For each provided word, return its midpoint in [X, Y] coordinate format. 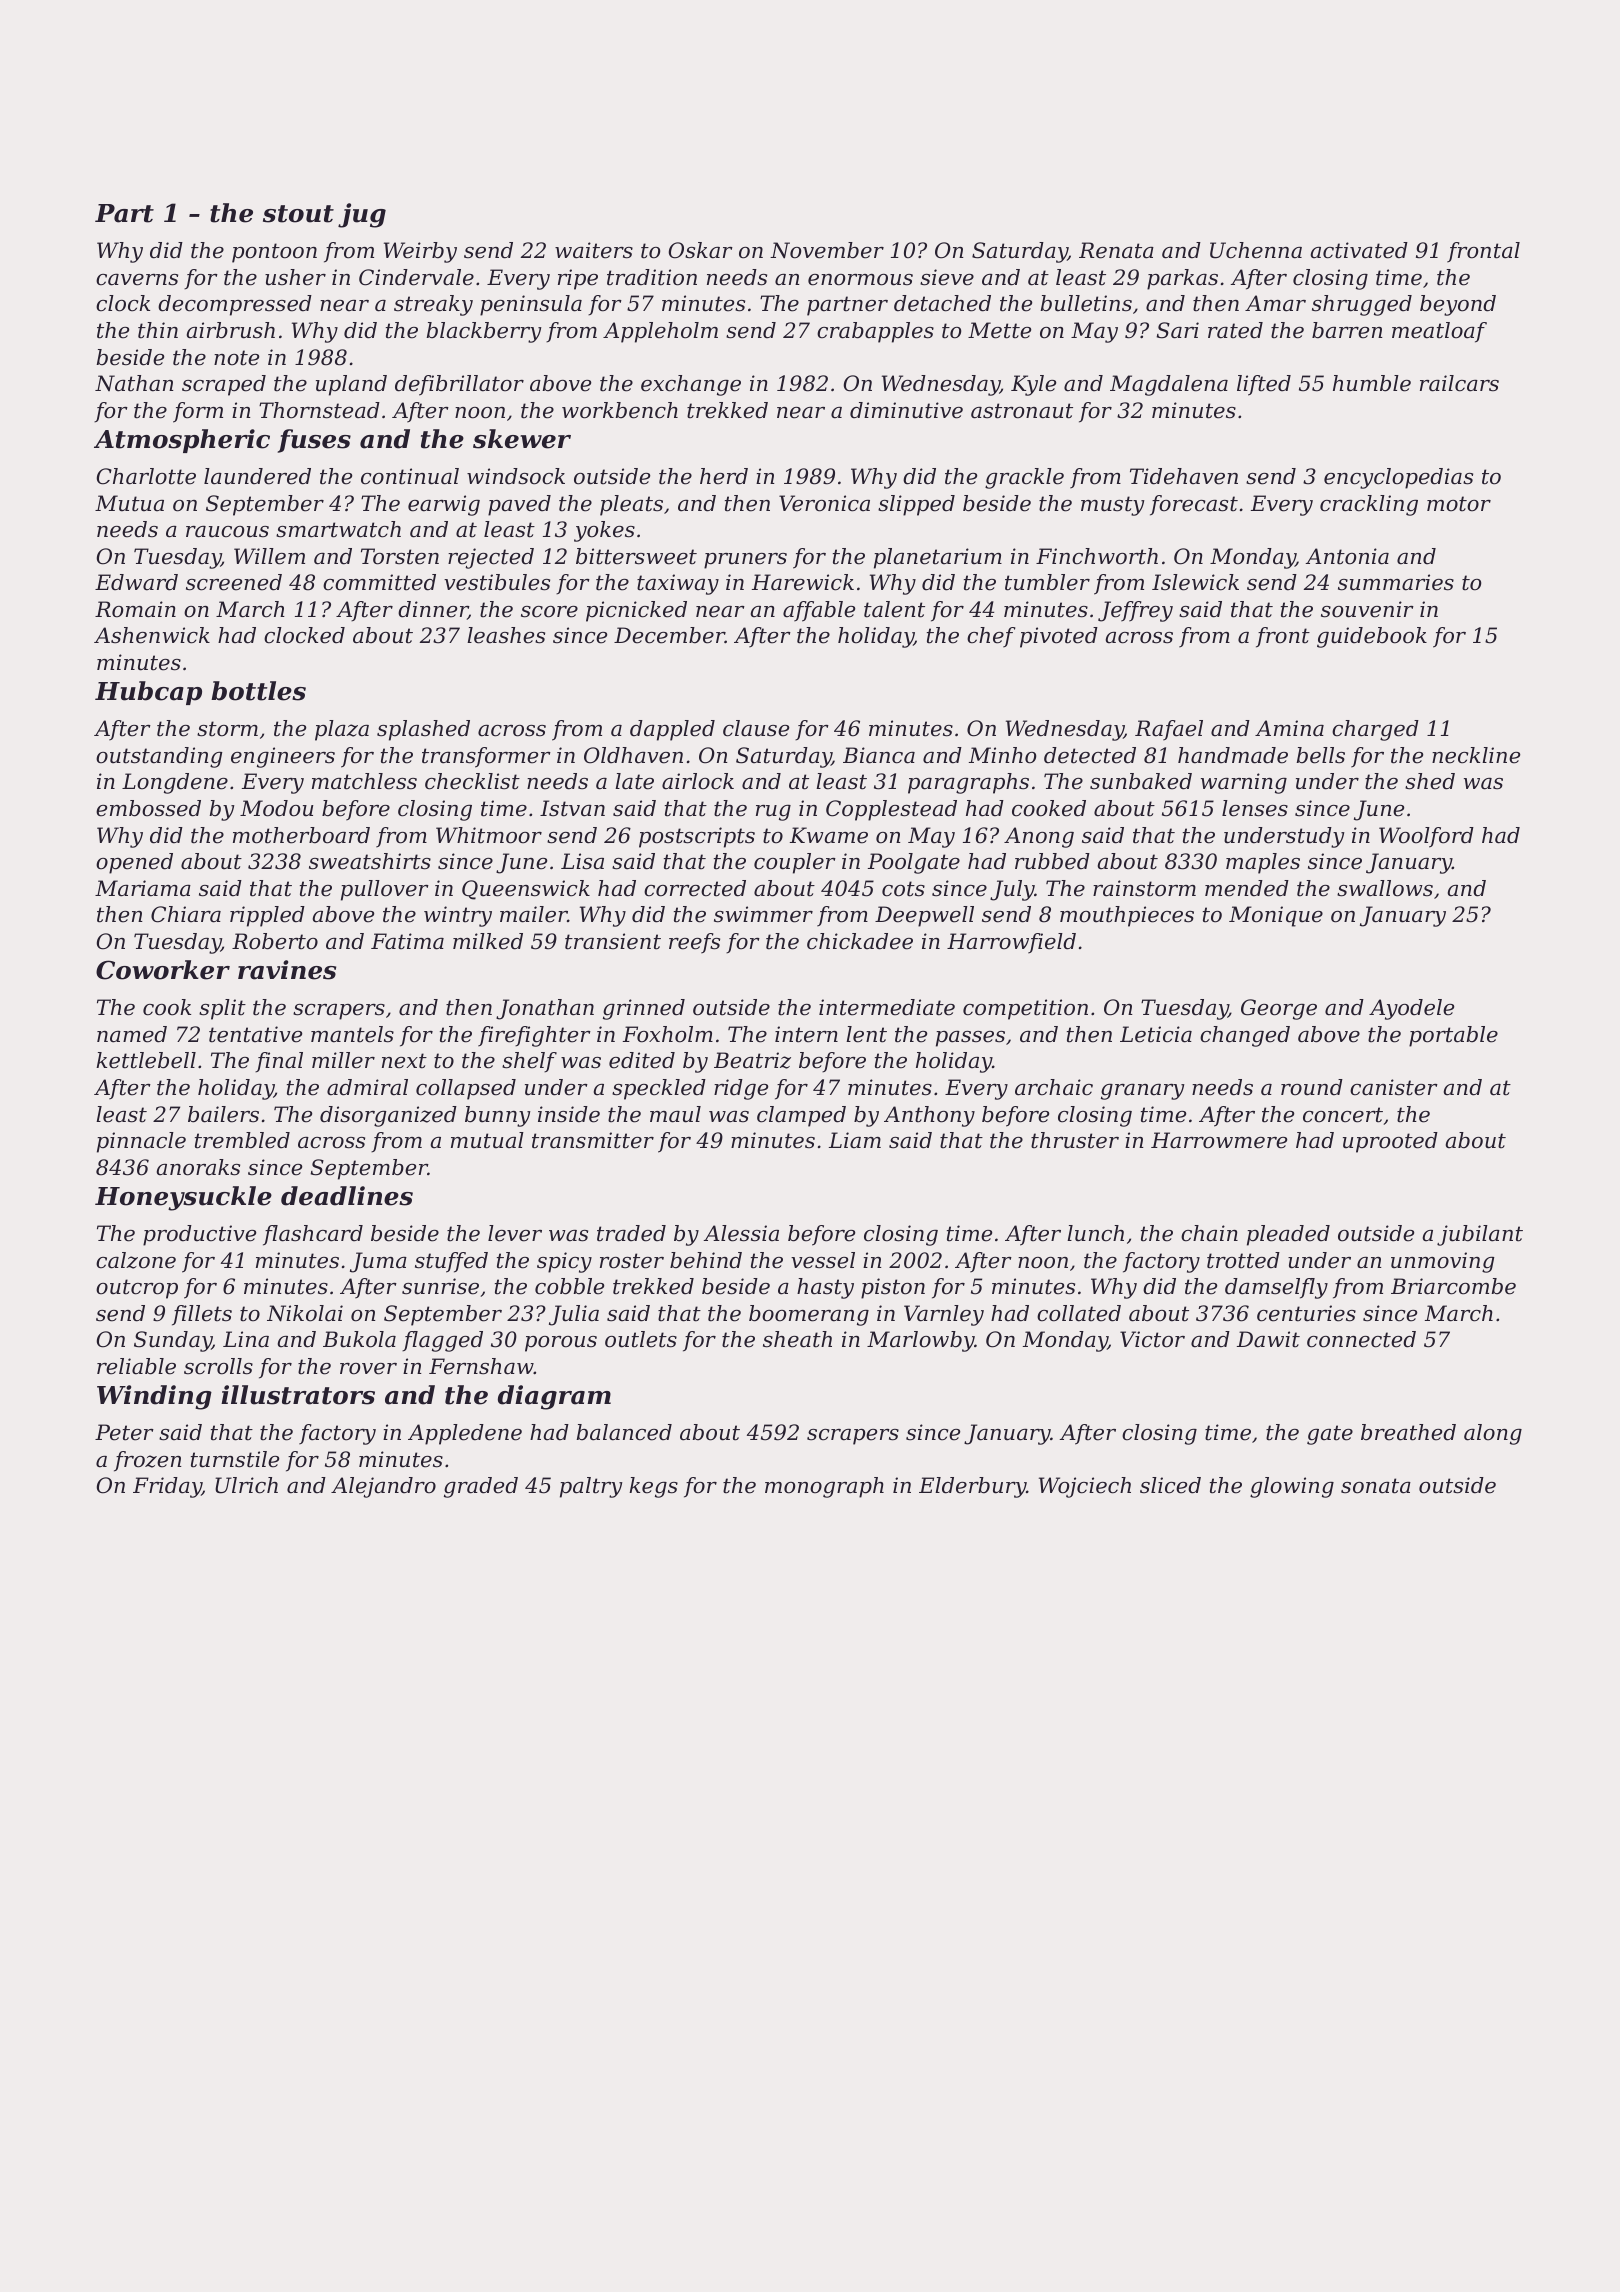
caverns [137, 280]
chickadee [860, 941]
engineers [283, 757]
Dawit [1268, 1339]
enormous [860, 280]
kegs [653, 1487]
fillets [202, 1315]
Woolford [1426, 837]
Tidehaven [1184, 476]
